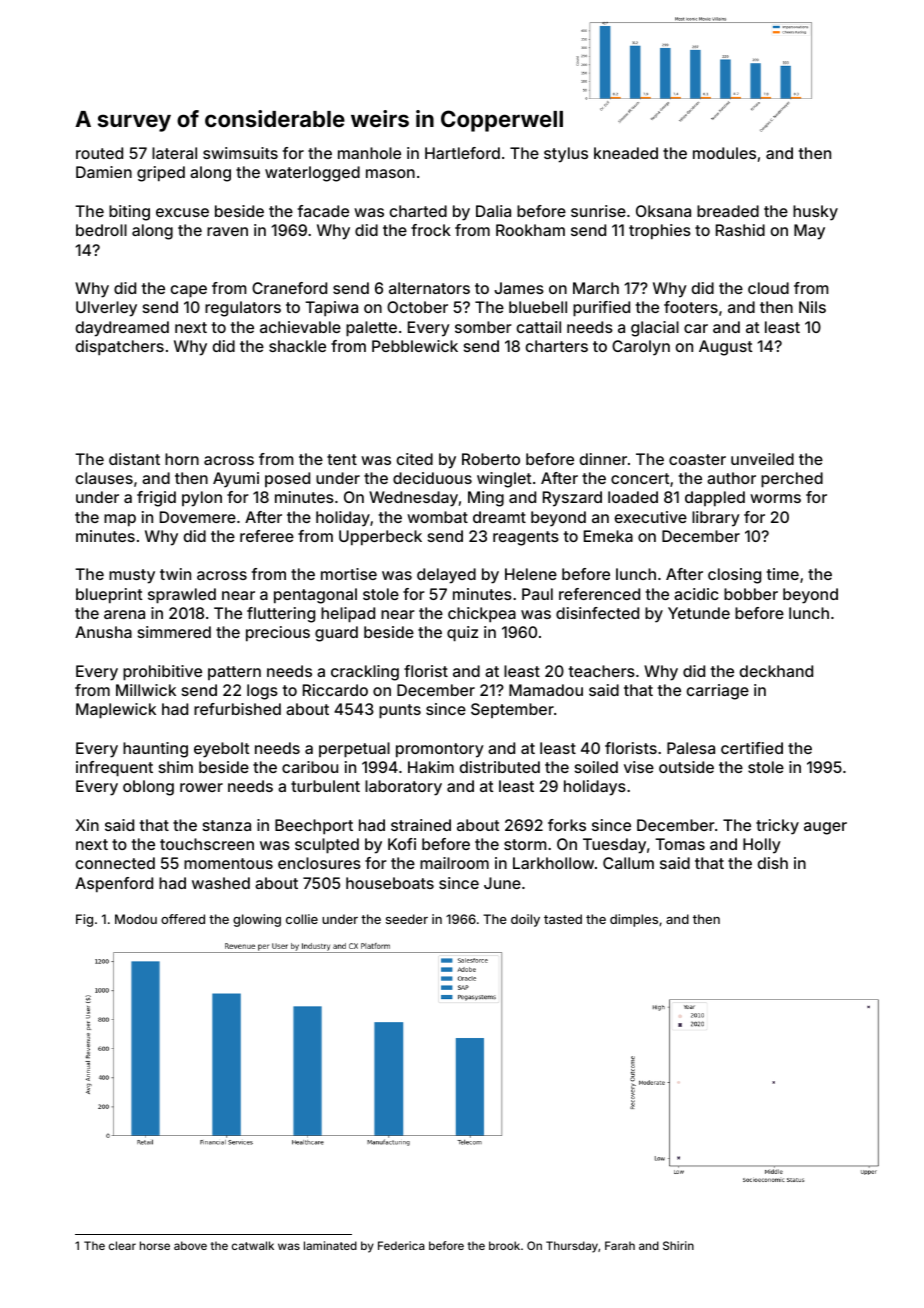 This screenshot has height=1308, width=924. What do you see at coordinates (190, 1245) in the screenshot?
I see `above` at bounding box center [190, 1245].
